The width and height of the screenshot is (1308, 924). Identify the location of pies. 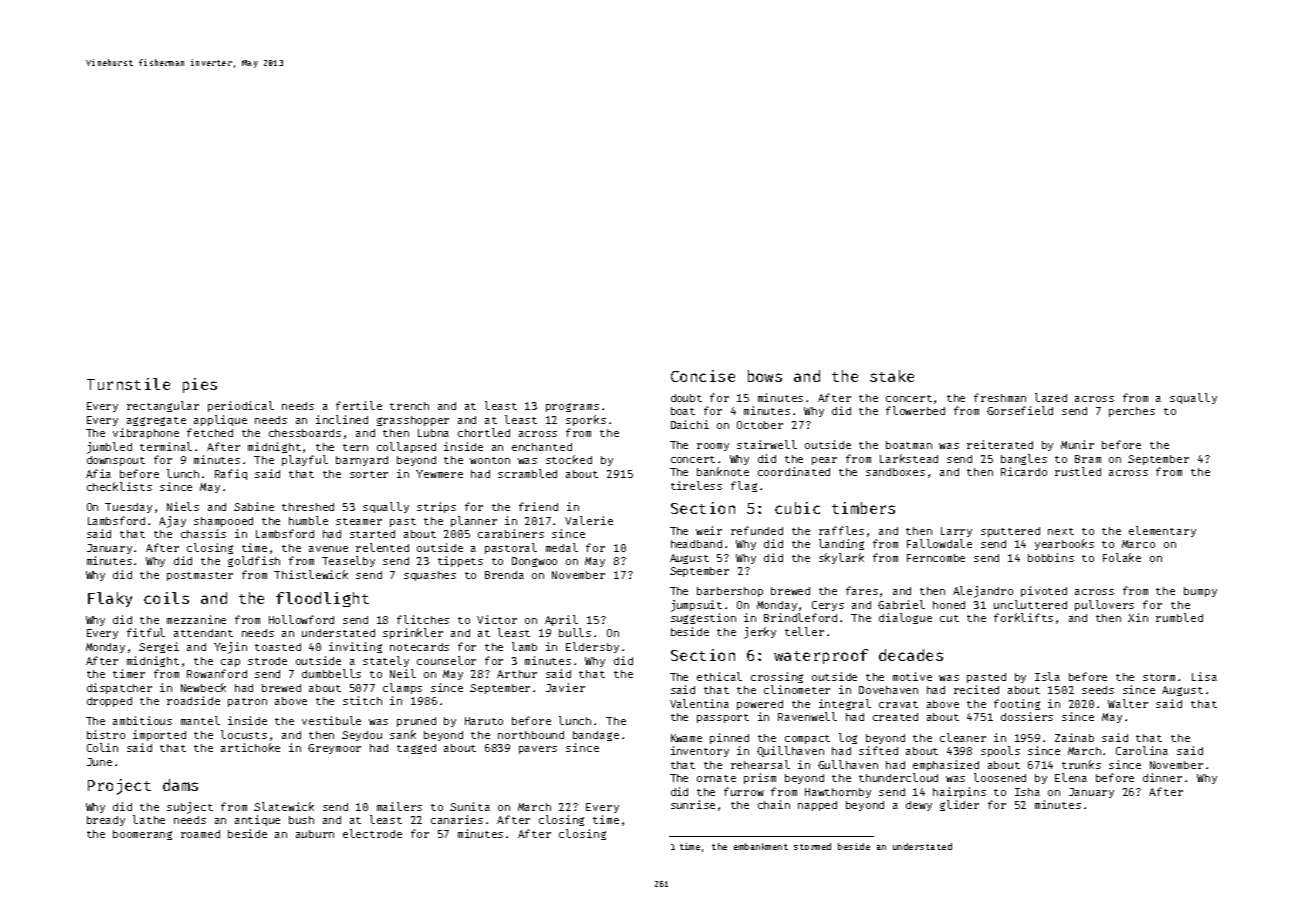
(200, 385).
